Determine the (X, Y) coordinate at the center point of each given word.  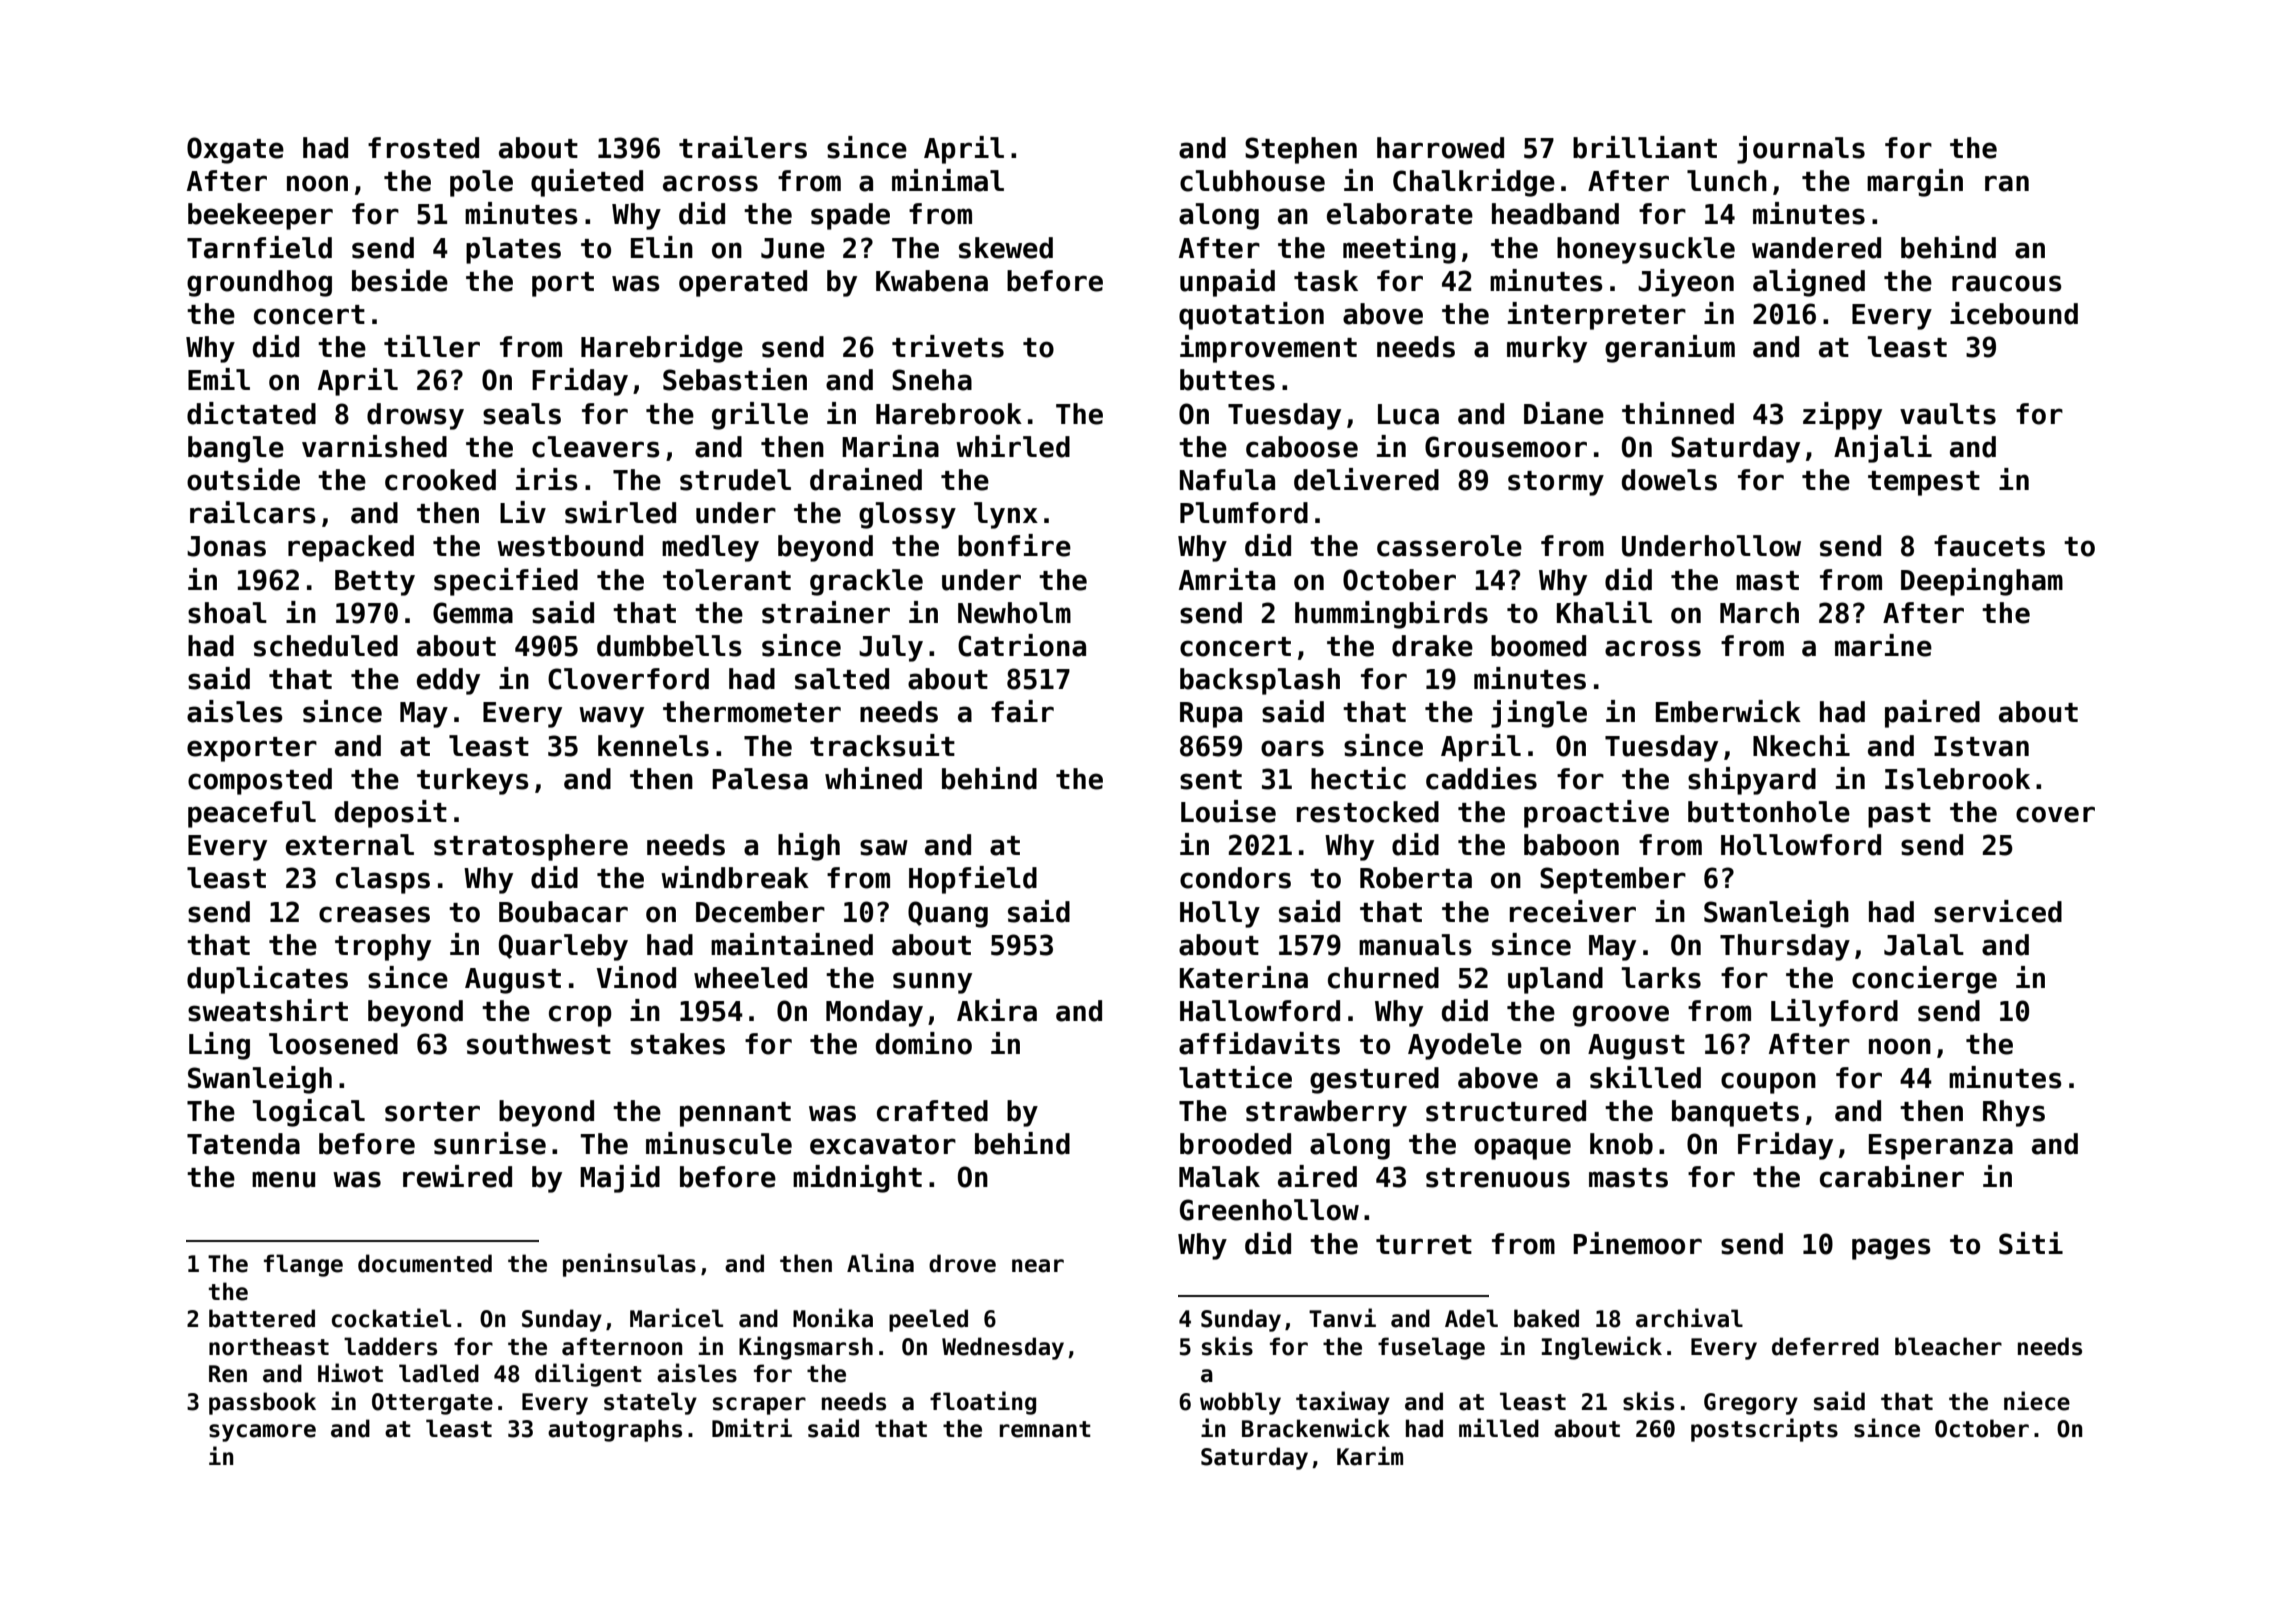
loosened (333, 1044)
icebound (2014, 313)
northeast (269, 1346)
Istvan (1981, 746)
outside (243, 479)
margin (1915, 183)
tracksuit (882, 745)
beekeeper (260, 216)
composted (260, 781)
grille (760, 416)
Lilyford (1834, 1013)
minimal (948, 180)
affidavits (1259, 1043)
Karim (1370, 1456)
